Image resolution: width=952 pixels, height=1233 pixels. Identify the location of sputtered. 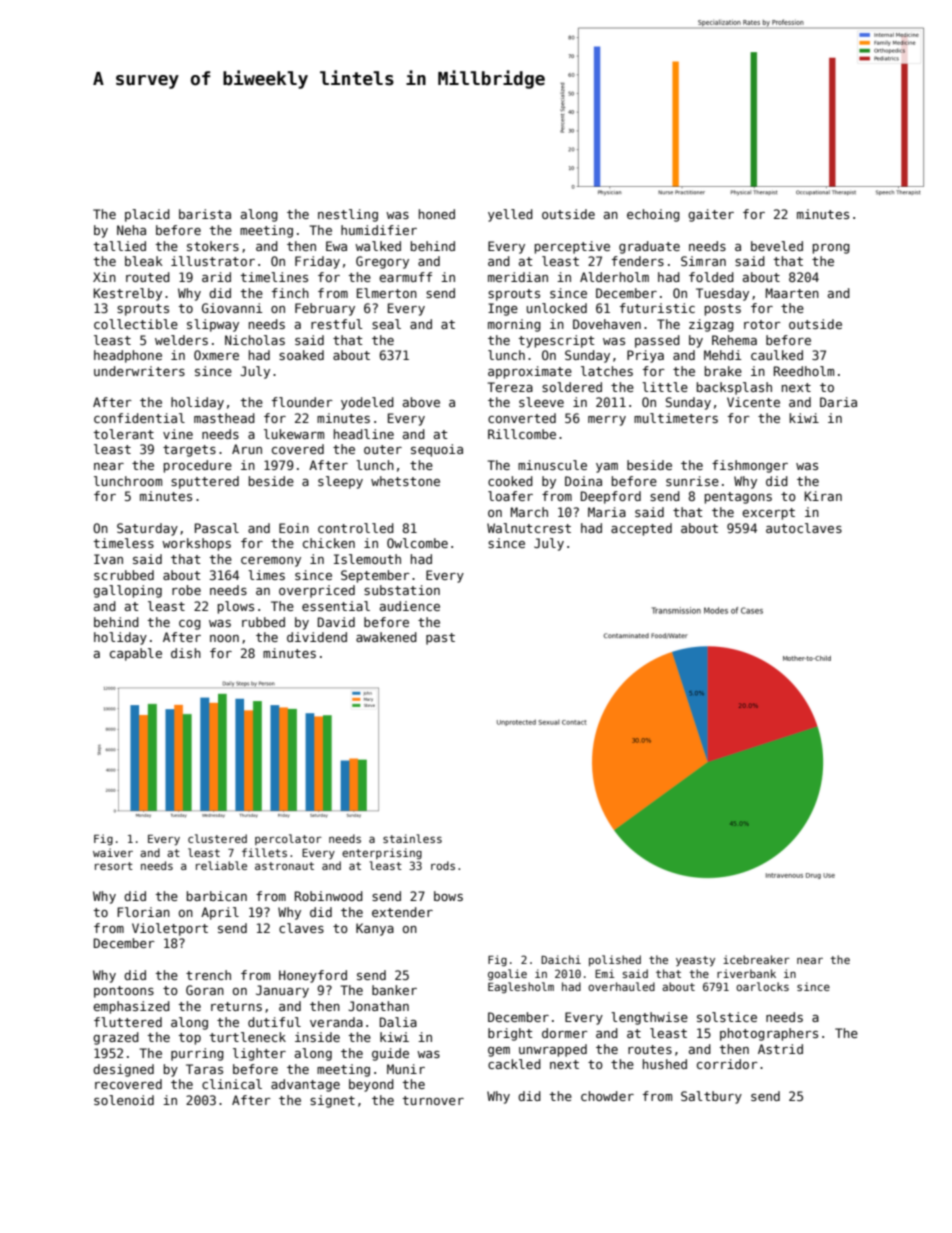
(205, 482).
